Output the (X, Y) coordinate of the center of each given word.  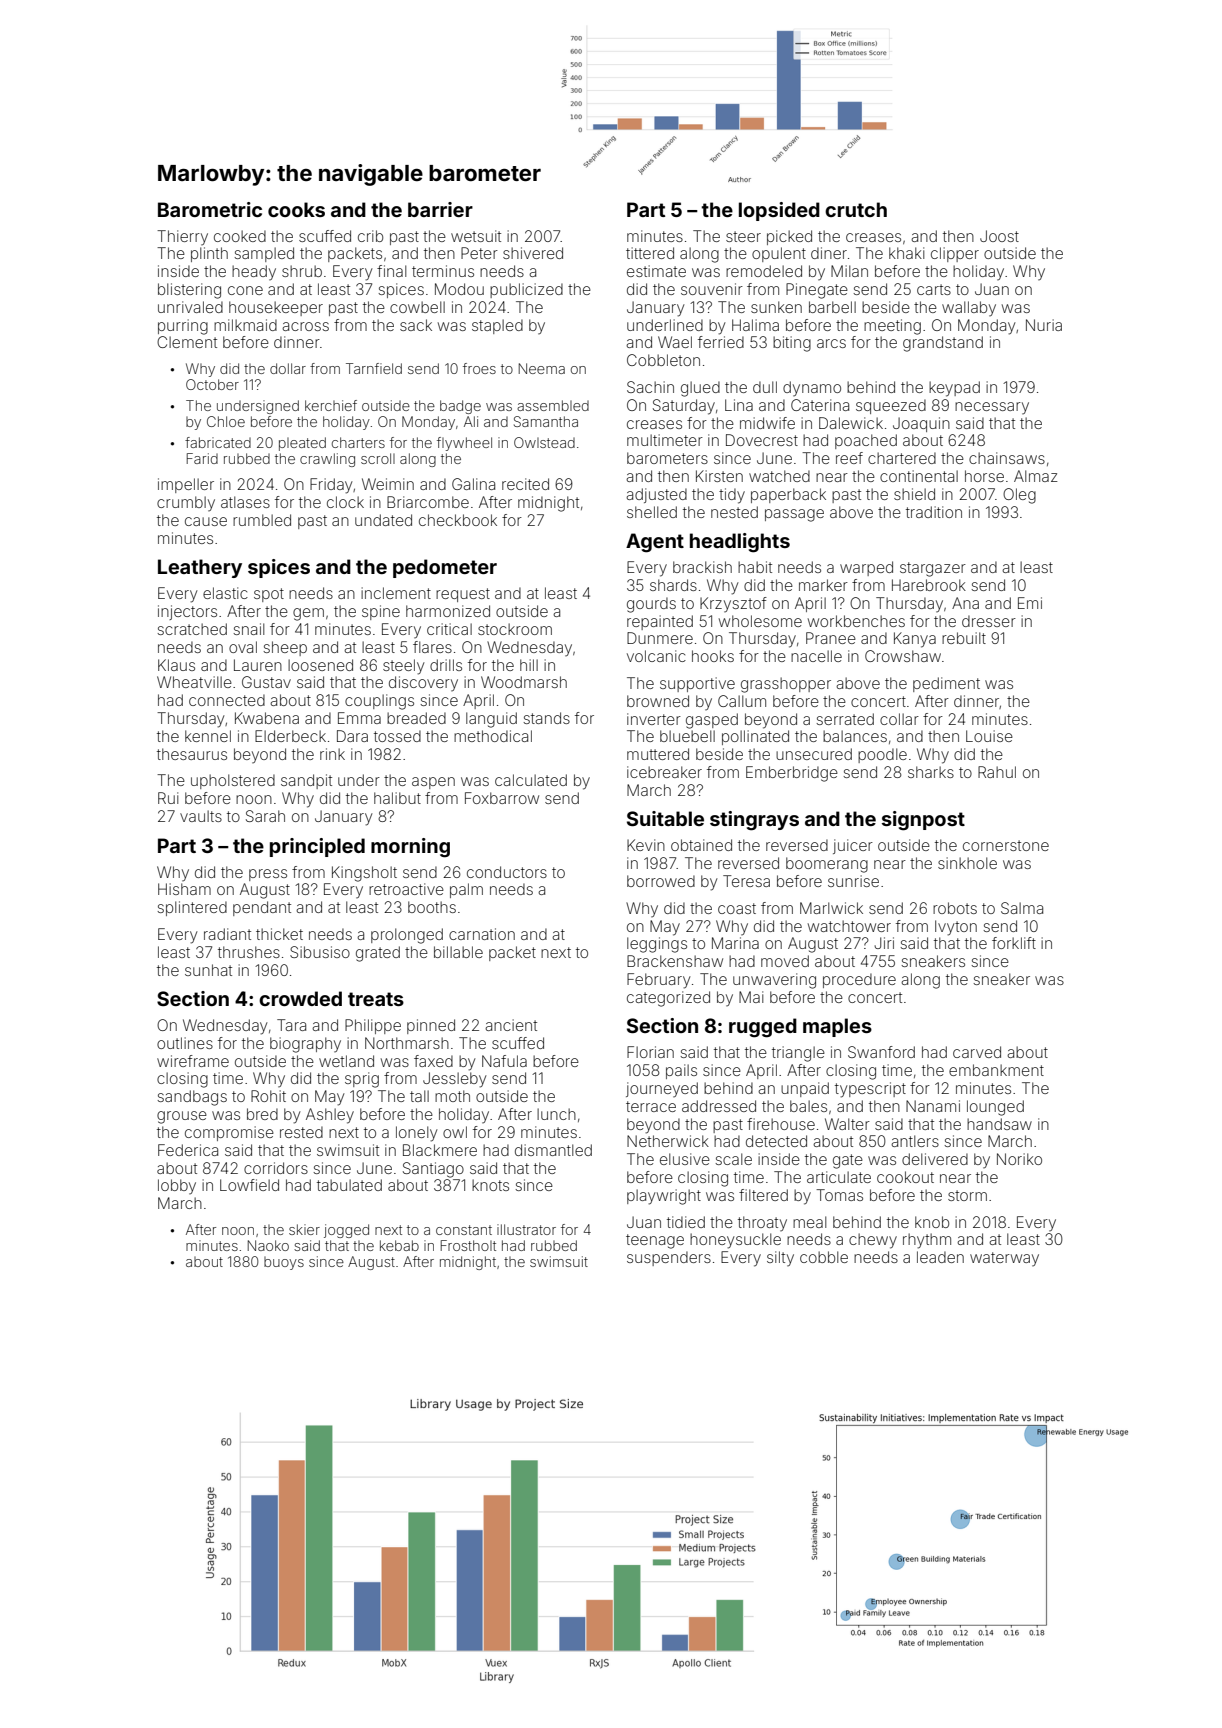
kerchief (331, 405)
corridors (276, 1168)
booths (432, 907)
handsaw (999, 1124)
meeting (892, 327)
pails (681, 1071)
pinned (431, 1026)
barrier (440, 209)
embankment (996, 1070)
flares (432, 647)
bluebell (687, 736)
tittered (650, 253)
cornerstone (1006, 845)
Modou (459, 289)
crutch (856, 209)
